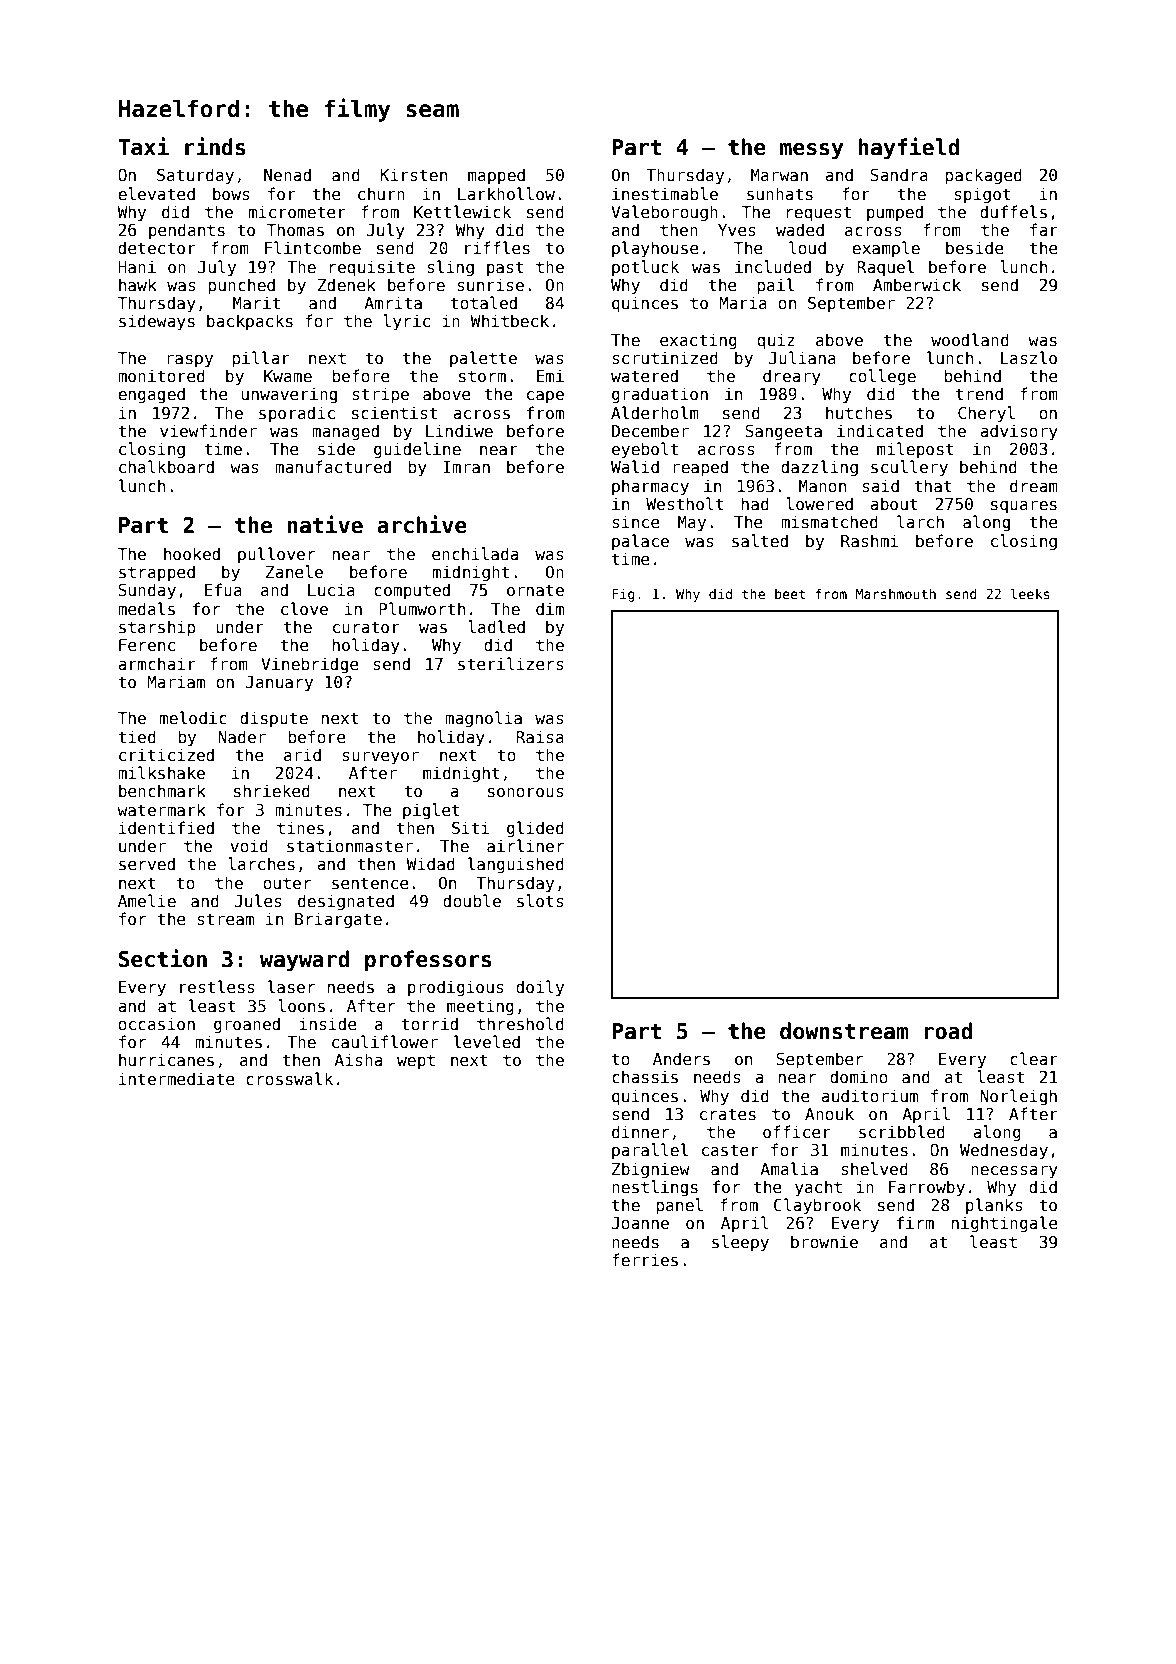 This screenshot has width=1176, height=1664. What do you see at coordinates (313, 247) in the screenshot?
I see `Flintcombe` at bounding box center [313, 247].
